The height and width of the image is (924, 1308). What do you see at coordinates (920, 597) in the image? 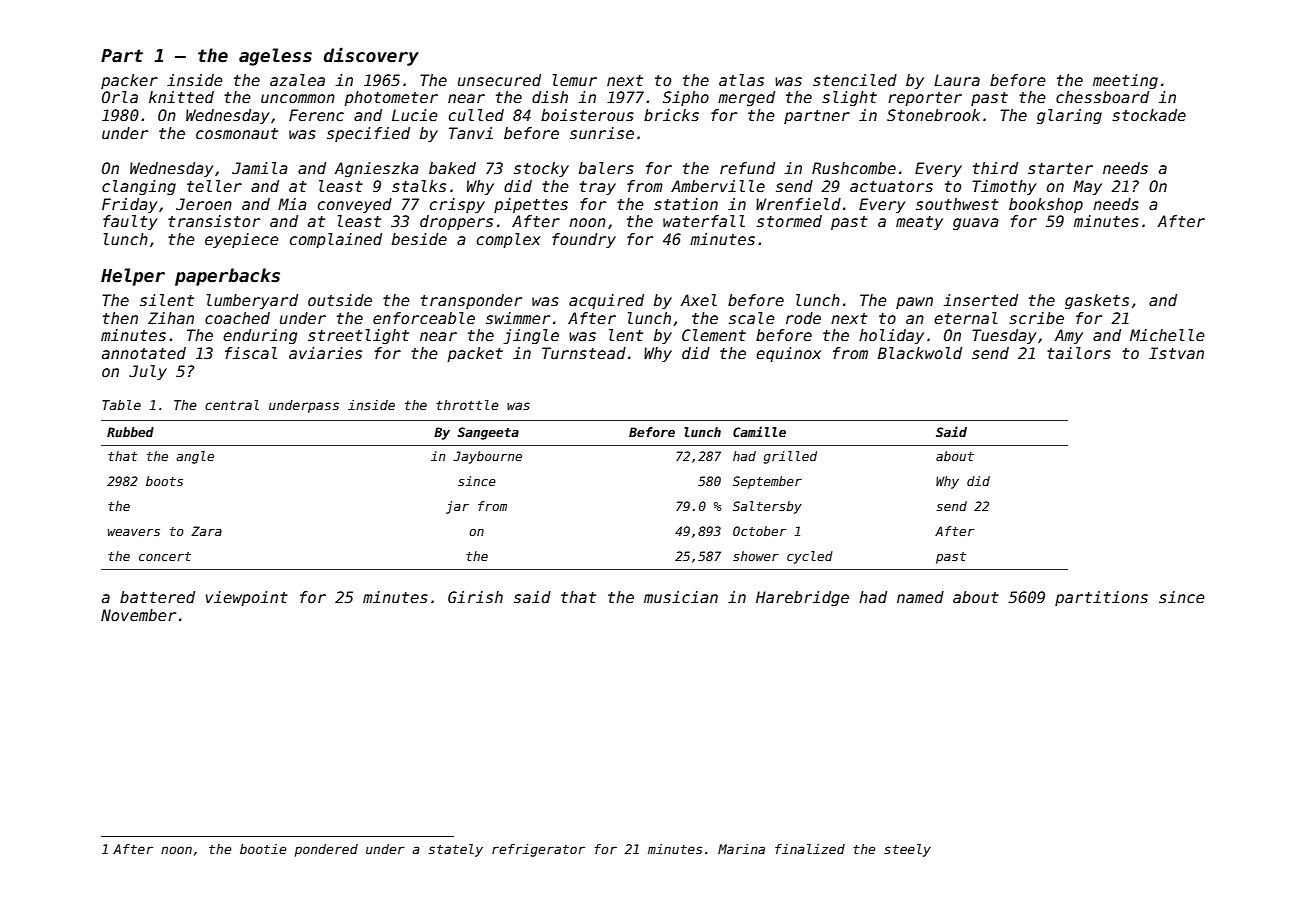
I see `named` at bounding box center [920, 597].
